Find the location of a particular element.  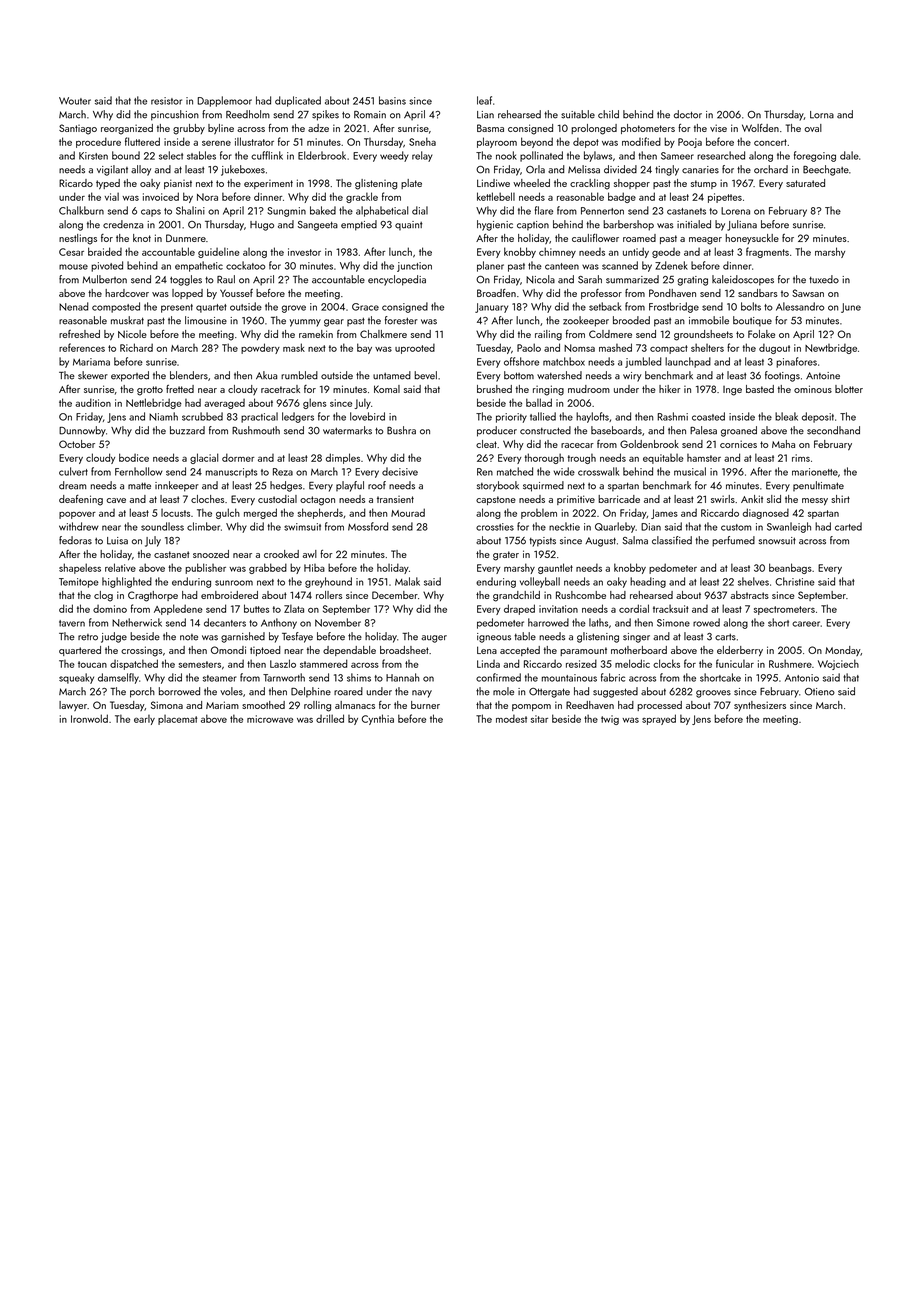

microwave is located at coordinates (270, 719).
